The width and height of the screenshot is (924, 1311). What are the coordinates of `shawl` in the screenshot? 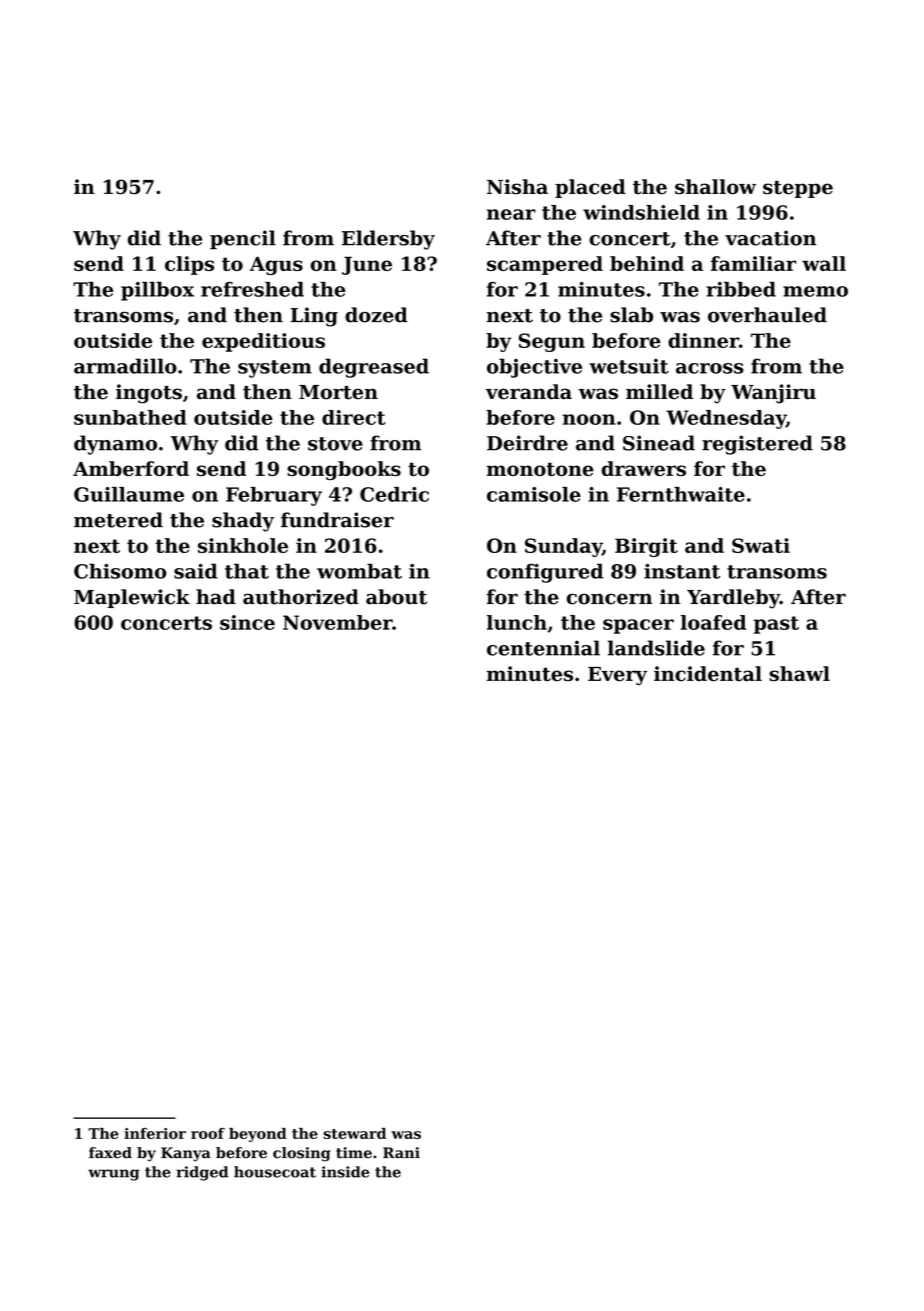 It's located at (799, 673).
